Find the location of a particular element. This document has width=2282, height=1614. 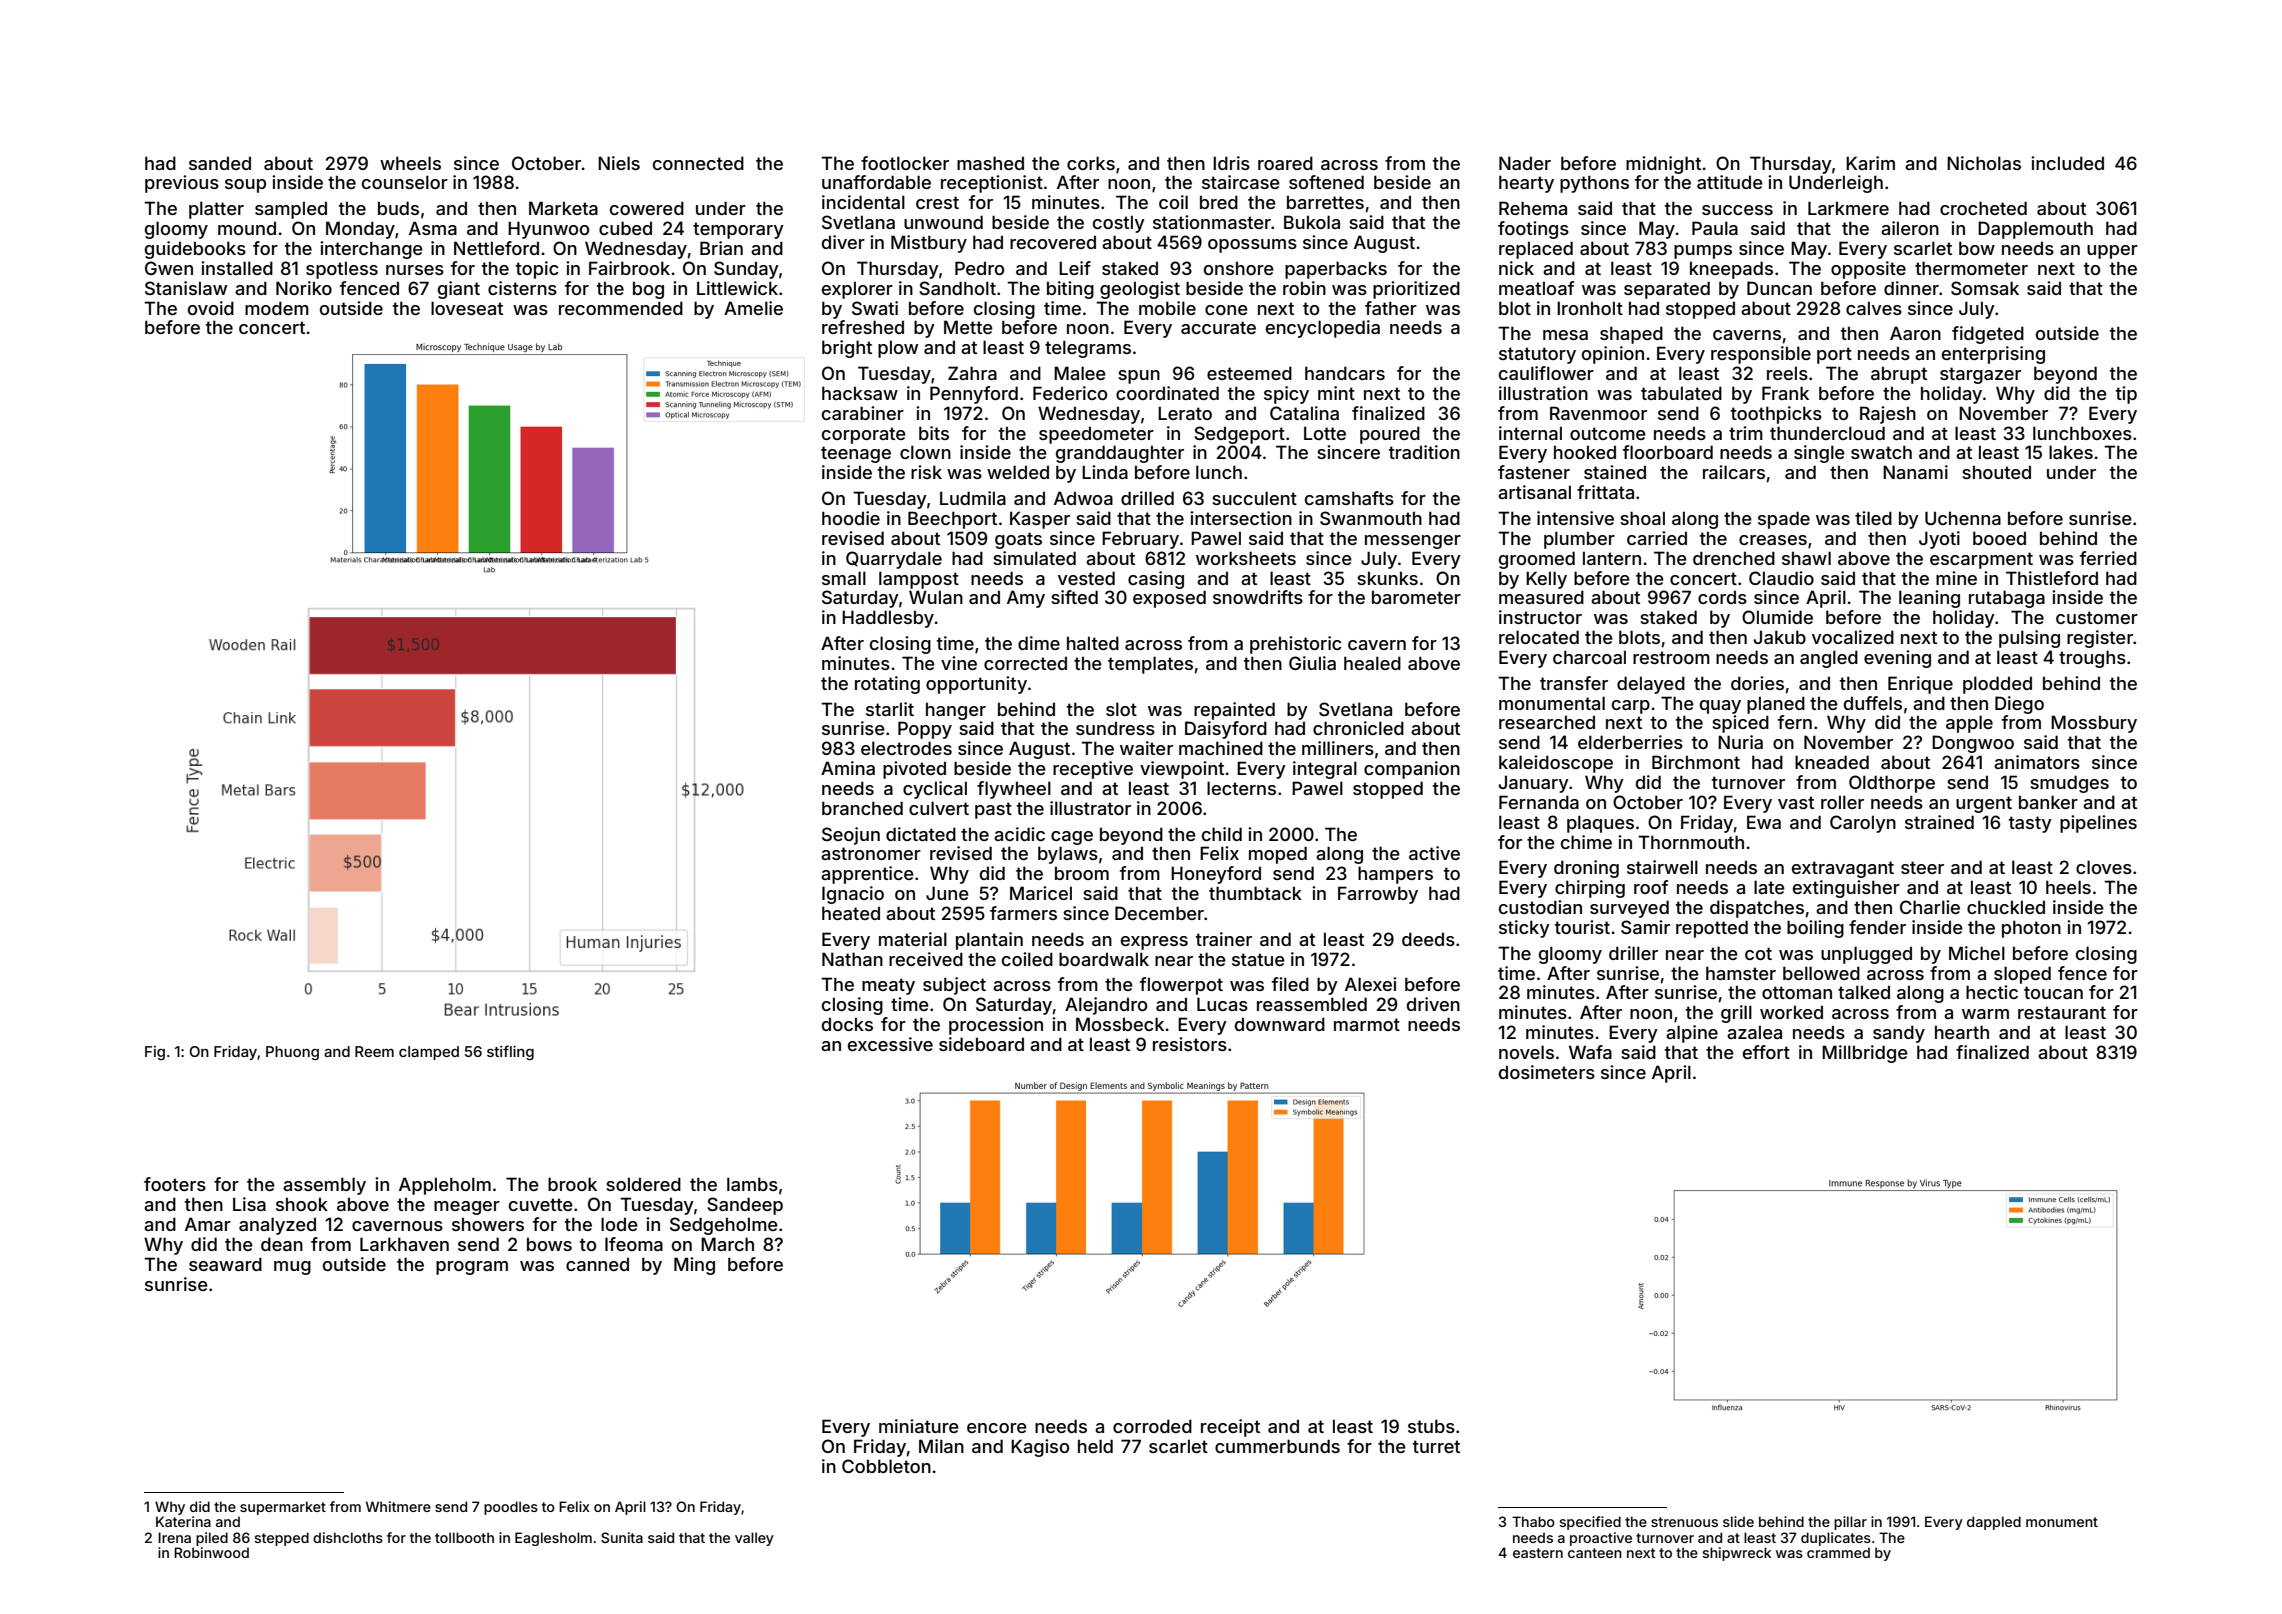

Sunita is located at coordinates (622, 1537).
